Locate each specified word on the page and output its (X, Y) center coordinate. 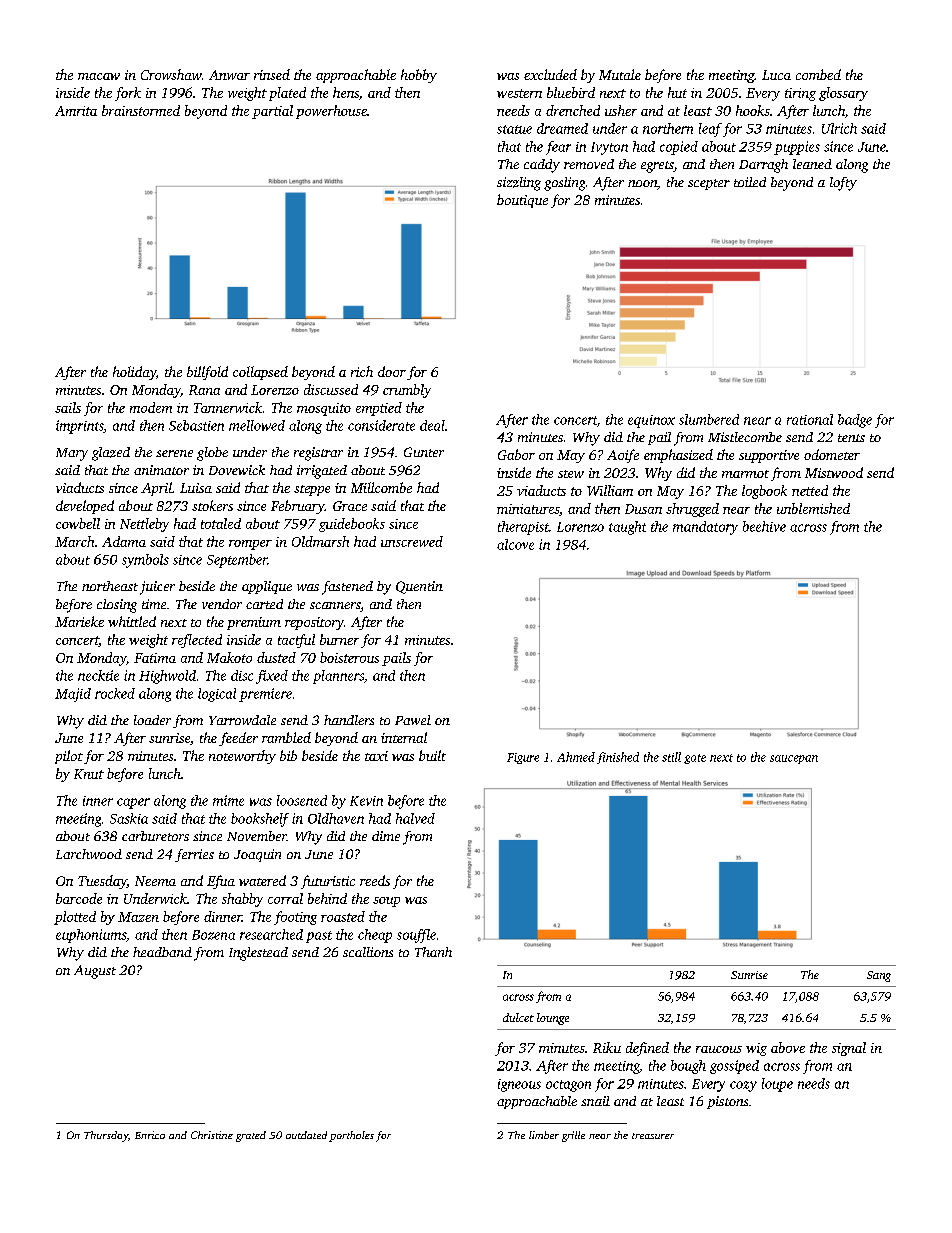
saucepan (794, 759)
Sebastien (196, 425)
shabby (242, 900)
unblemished (813, 508)
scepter (709, 184)
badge (855, 421)
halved (415, 818)
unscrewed (412, 541)
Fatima (155, 658)
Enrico (150, 1135)
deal (432, 425)
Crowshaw (171, 74)
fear (558, 148)
